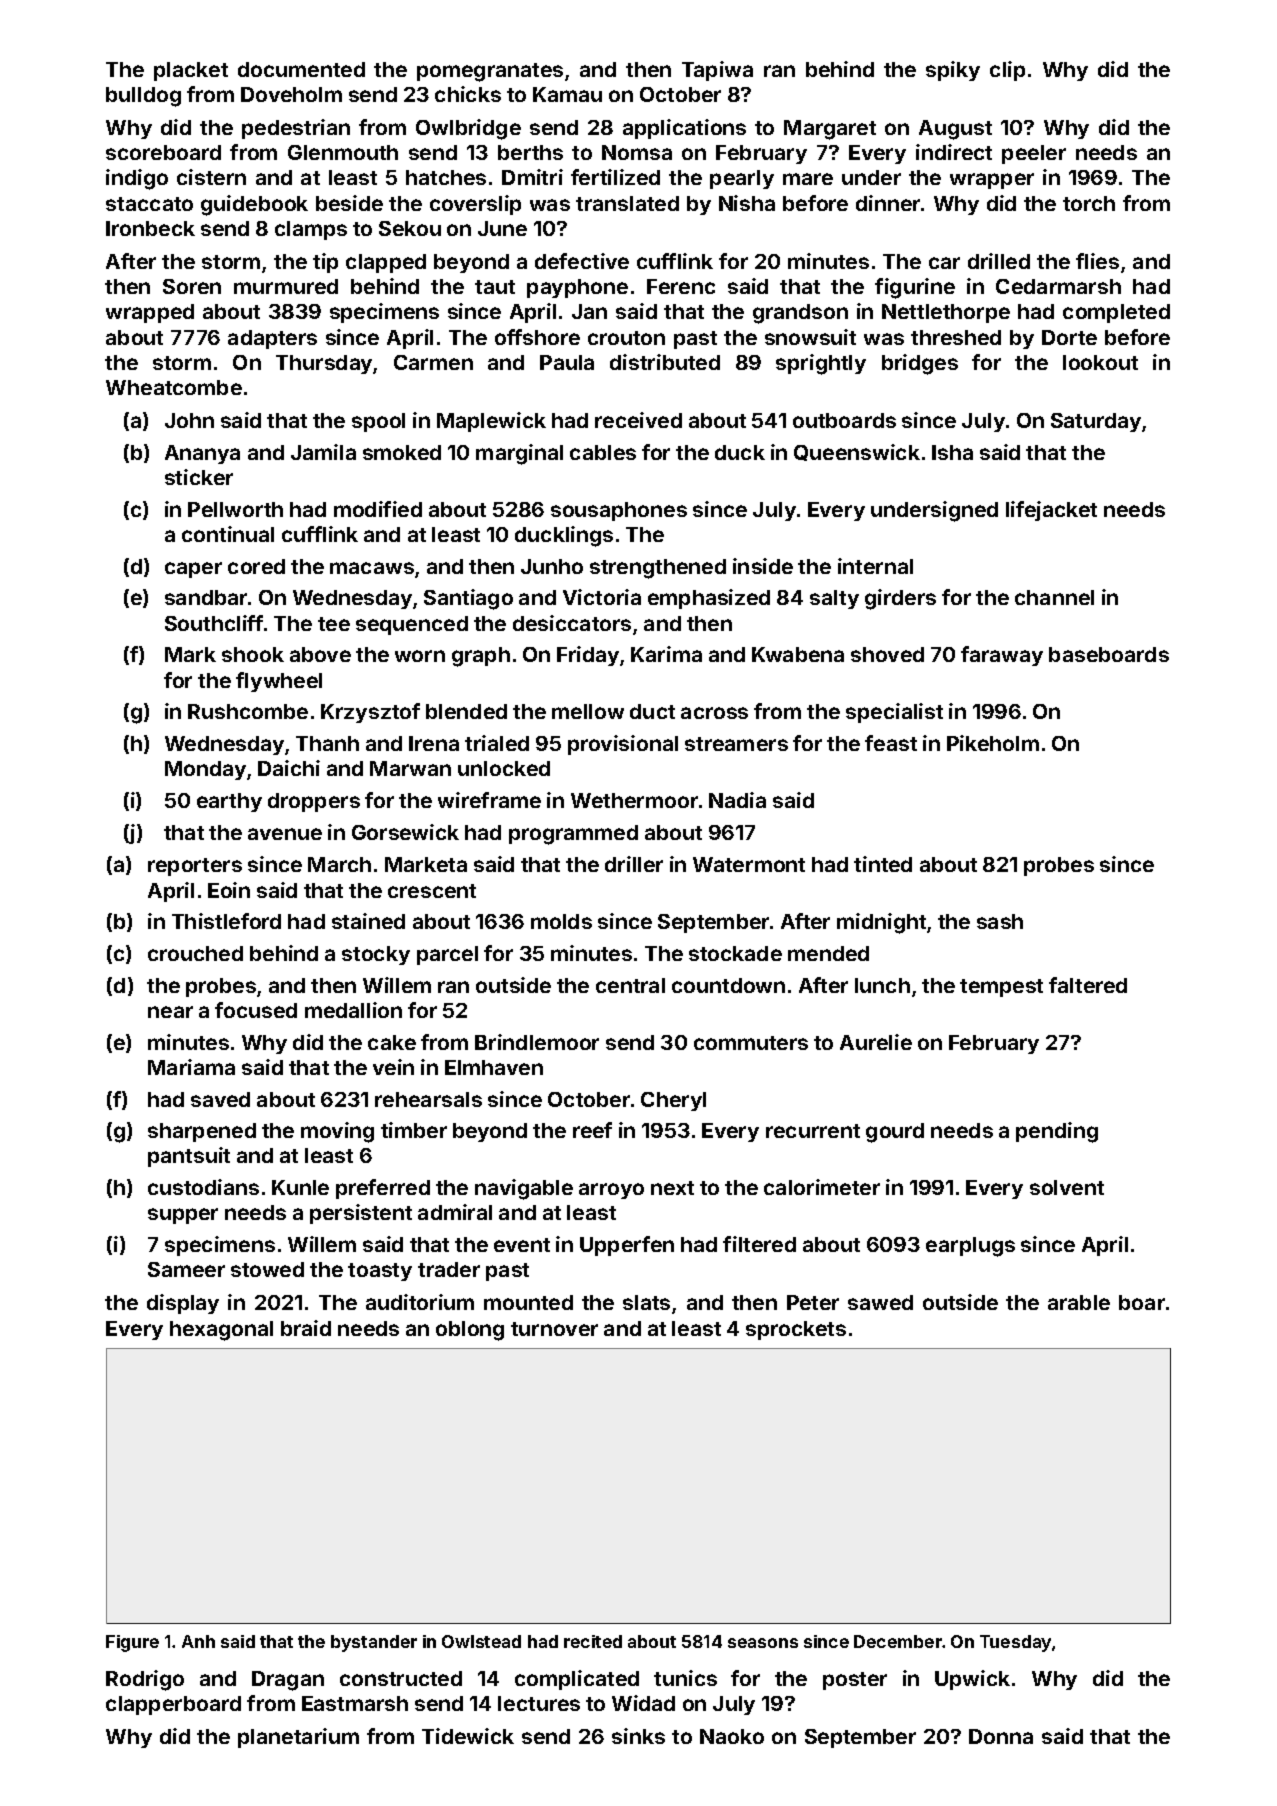 The height and width of the screenshot is (1806, 1277). I want to click on Monday, so click(205, 770).
